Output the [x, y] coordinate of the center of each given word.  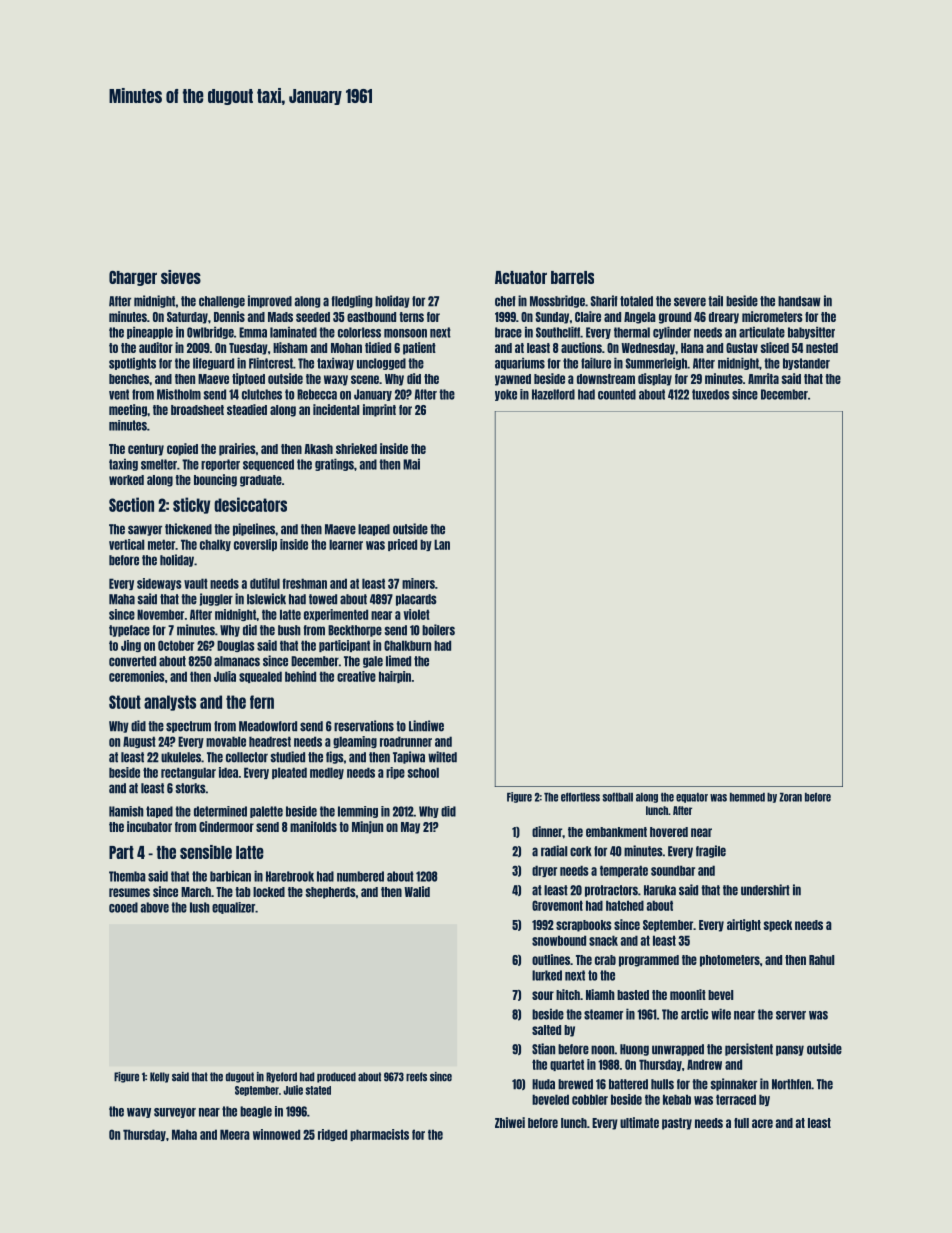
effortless [580, 797]
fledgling [352, 301]
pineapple [150, 332]
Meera [235, 1134]
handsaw [799, 301]
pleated [289, 773]
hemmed [747, 797]
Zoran [790, 797]
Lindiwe [426, 726]
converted [132, 661]
